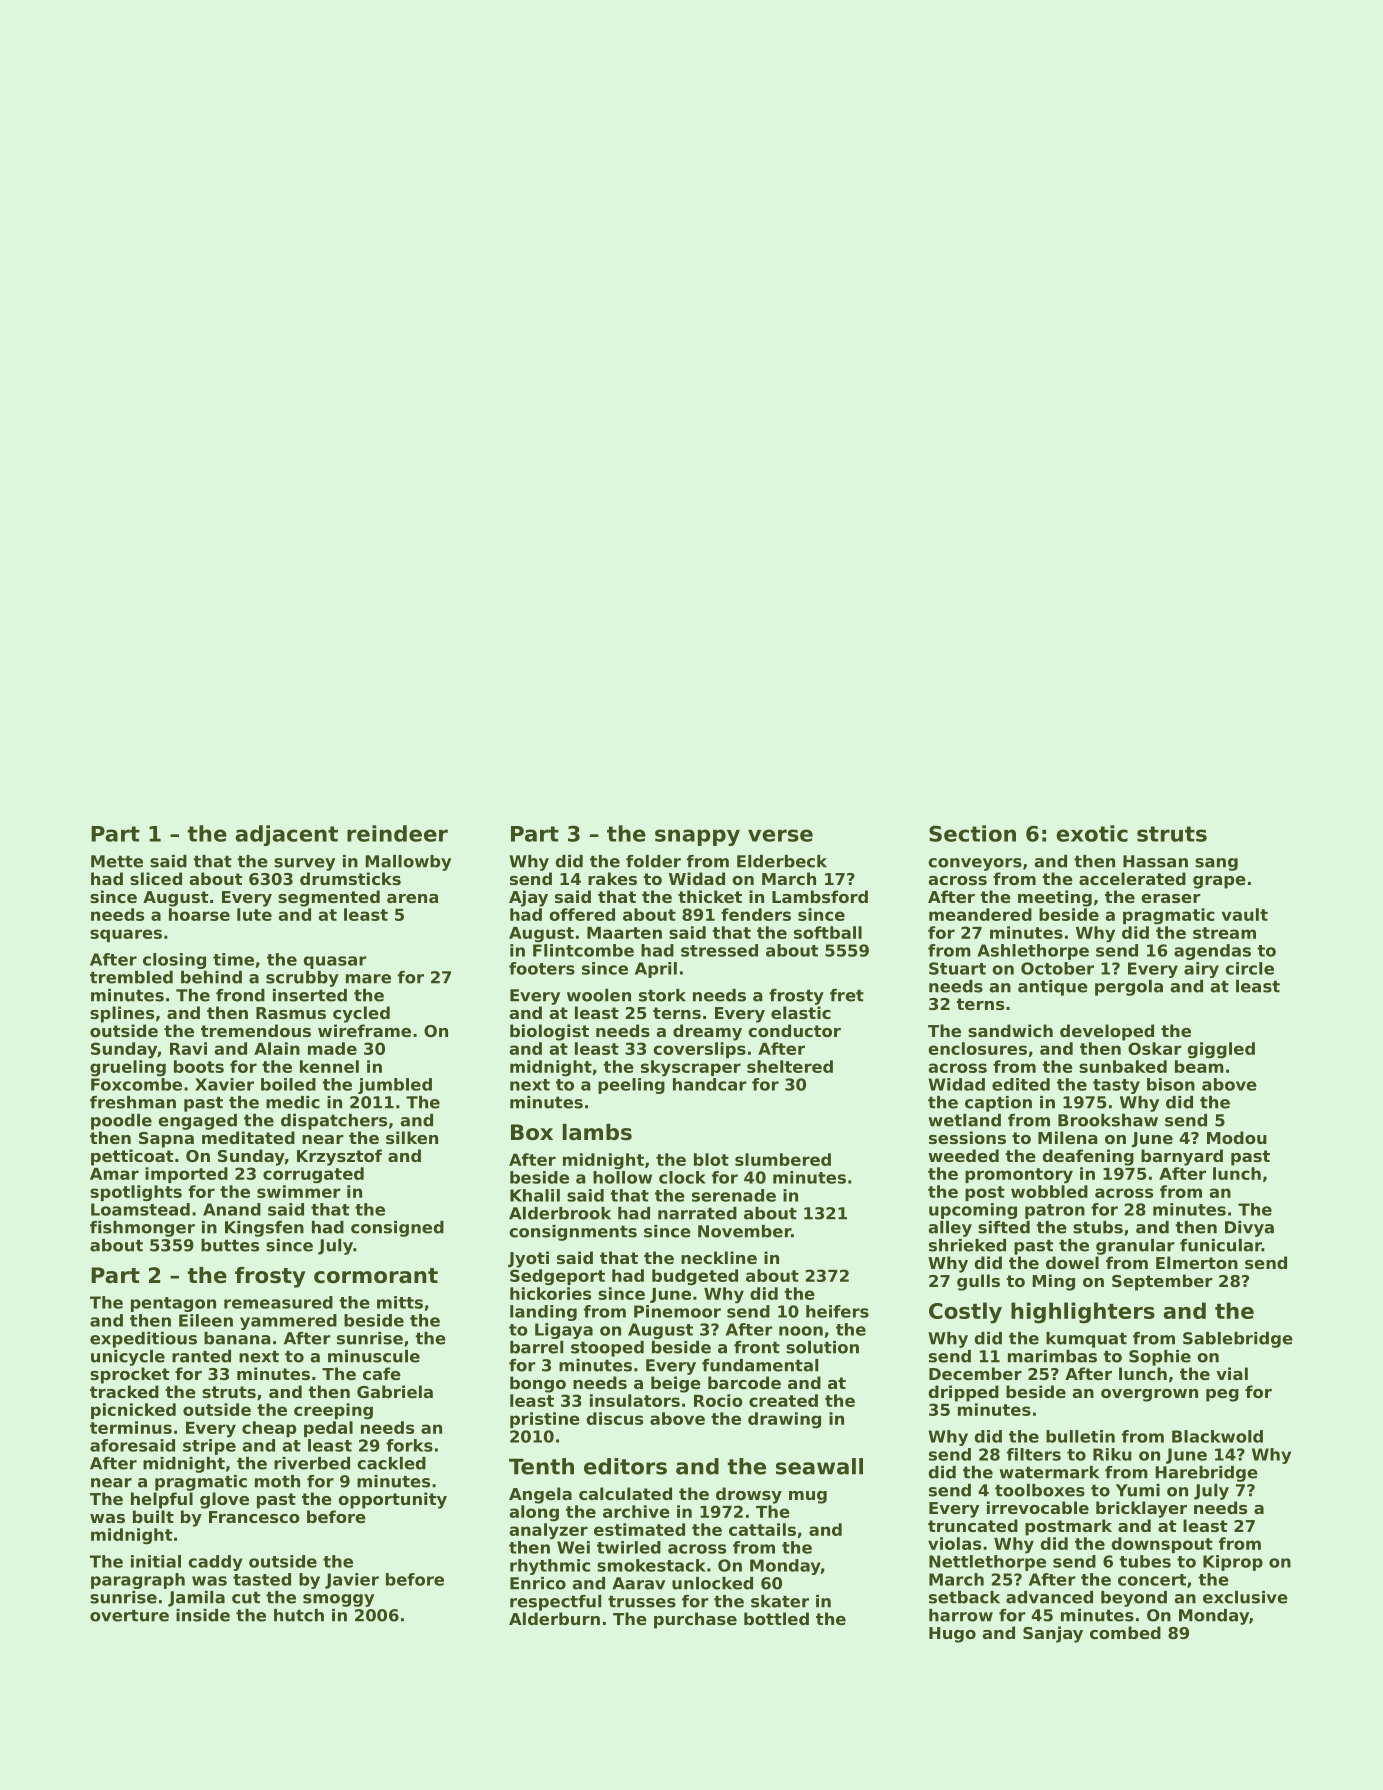 The height and width of the screenshot is (1790, 1383). I want to click on overture, so click(129, 1615).
